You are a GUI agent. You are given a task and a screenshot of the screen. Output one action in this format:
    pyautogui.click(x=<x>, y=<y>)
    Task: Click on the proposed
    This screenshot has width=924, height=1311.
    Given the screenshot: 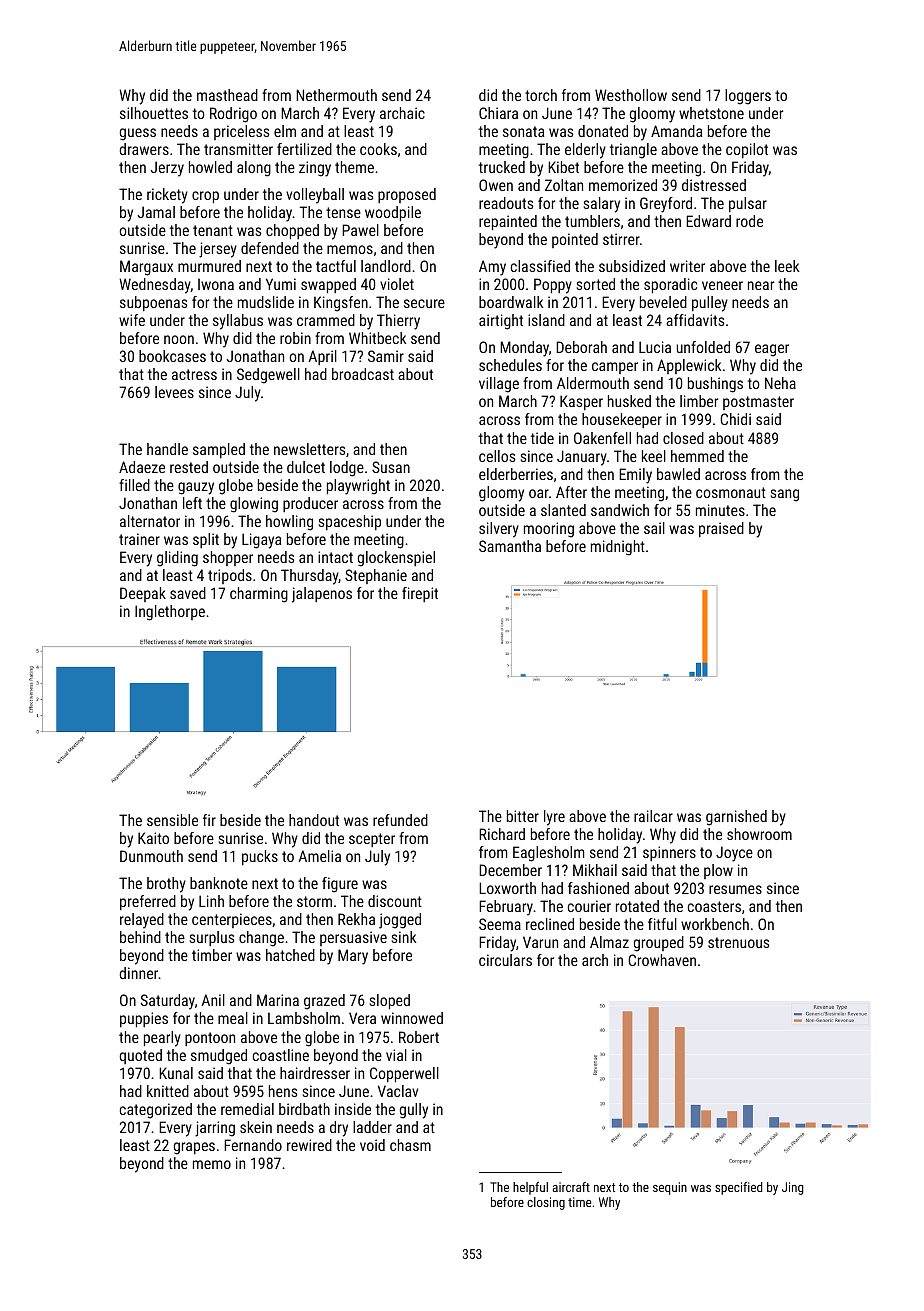 What is the action you would take?
    pyautogui.click(x=407, y=195)
